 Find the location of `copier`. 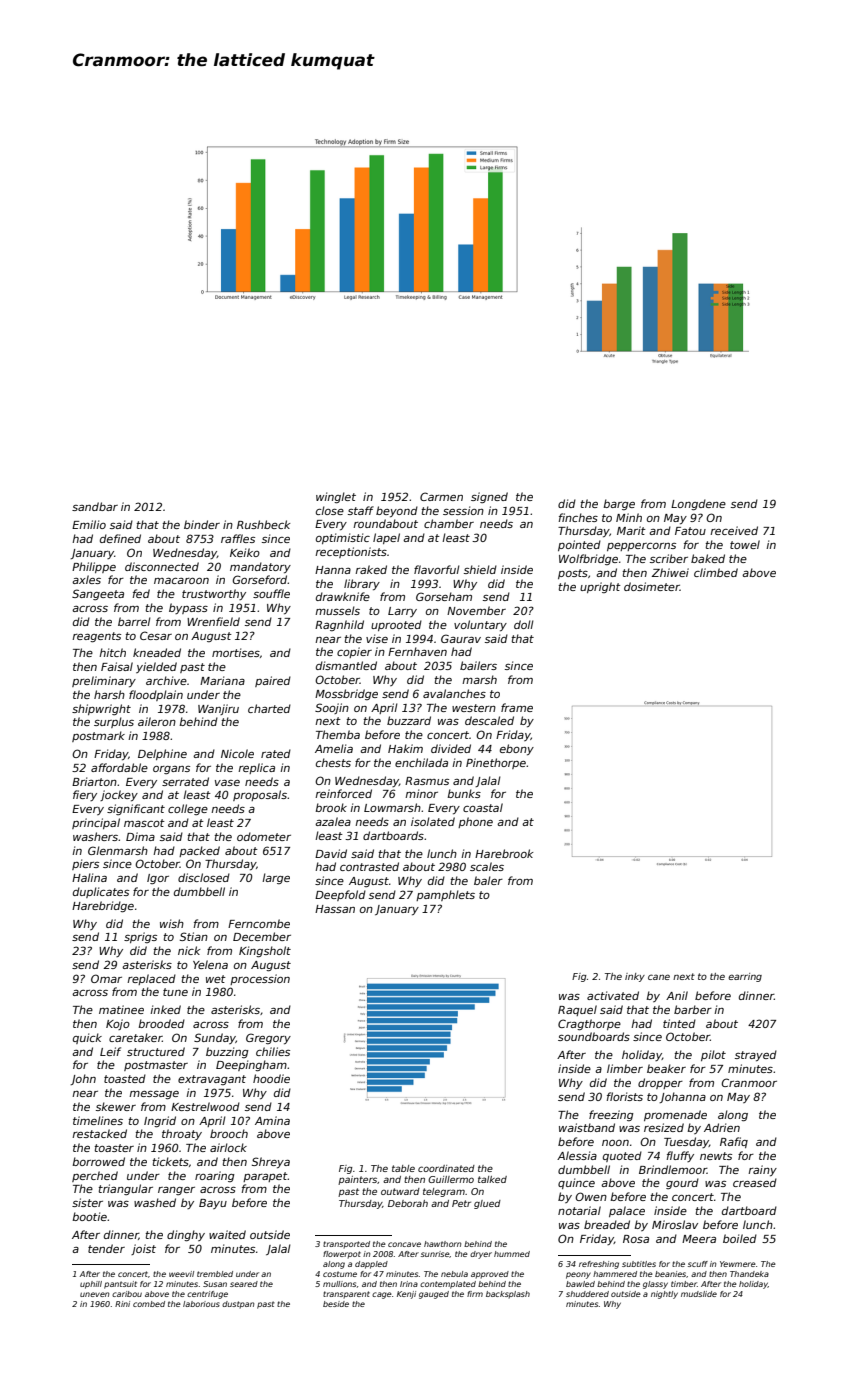

copier is located at coordinates (354, 652).
